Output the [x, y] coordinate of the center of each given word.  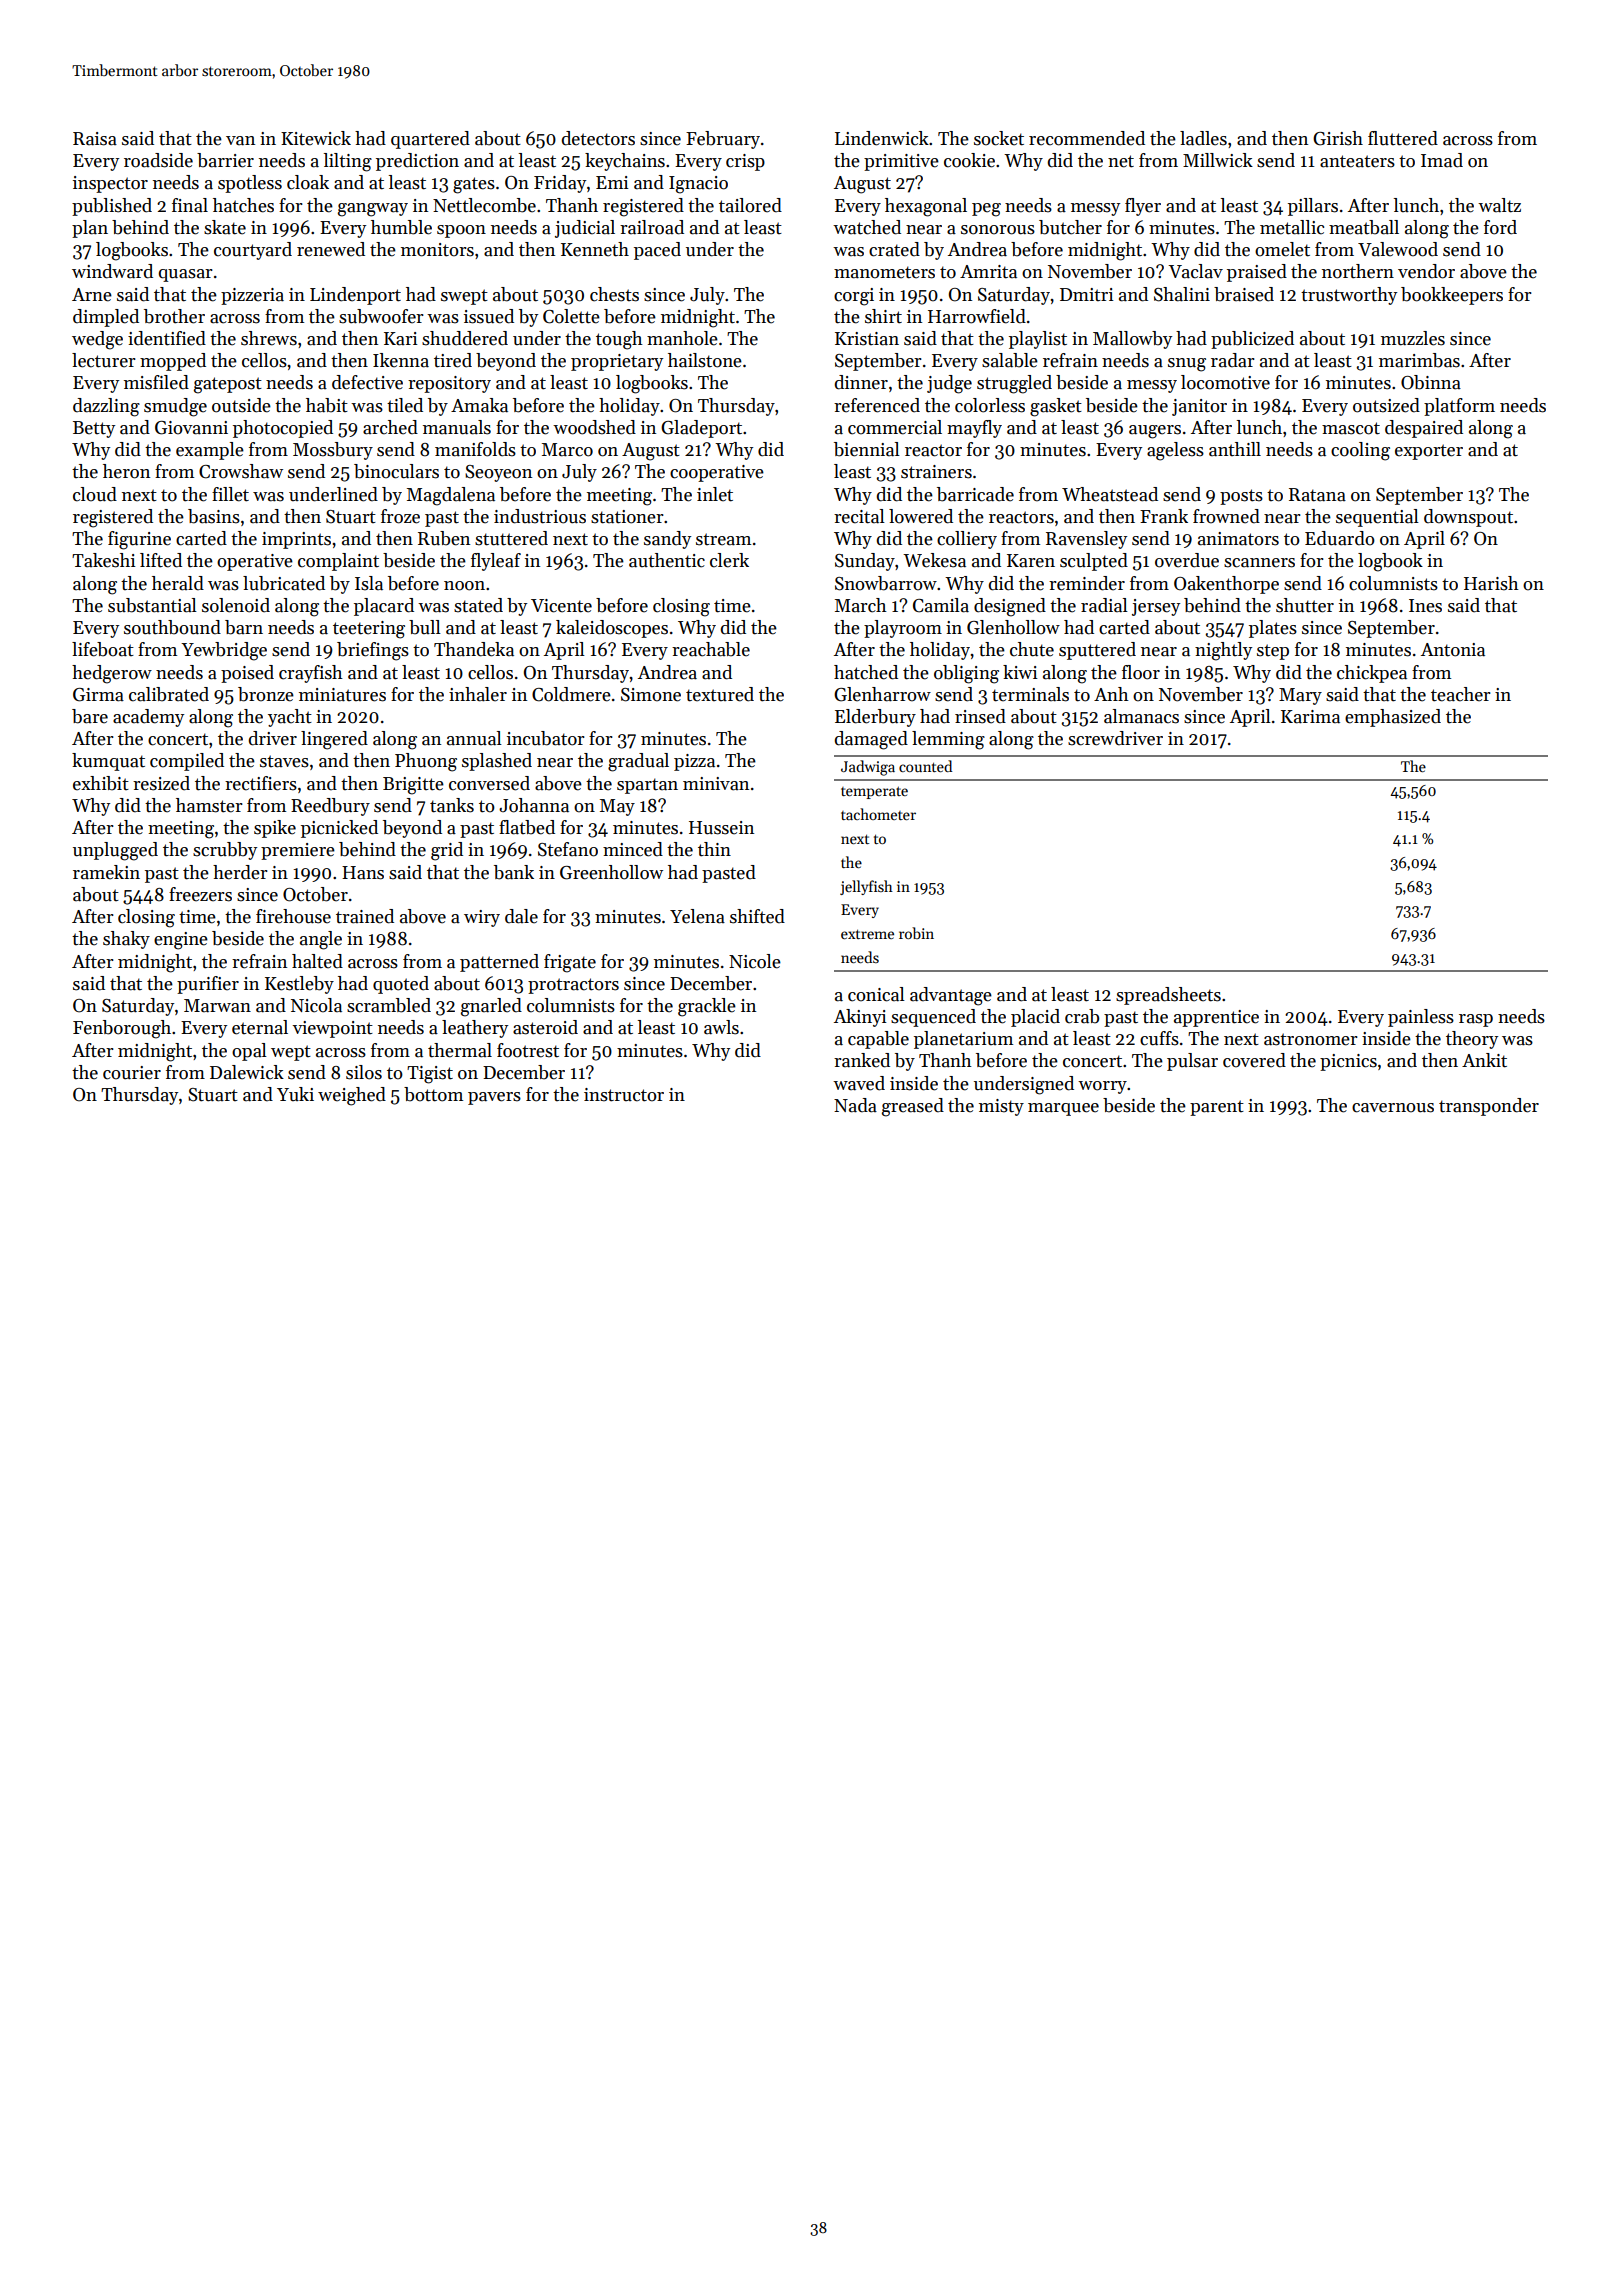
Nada [855, 1105]
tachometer [878, 814]
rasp [1476, 1020]
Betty [94, 429]
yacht [290, 718]
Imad [1442, 160]
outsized [1386, 405]
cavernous [1393, 1108]
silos [364, 1072]
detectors [598, 138]
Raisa [95, 139]
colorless [990, 405]
